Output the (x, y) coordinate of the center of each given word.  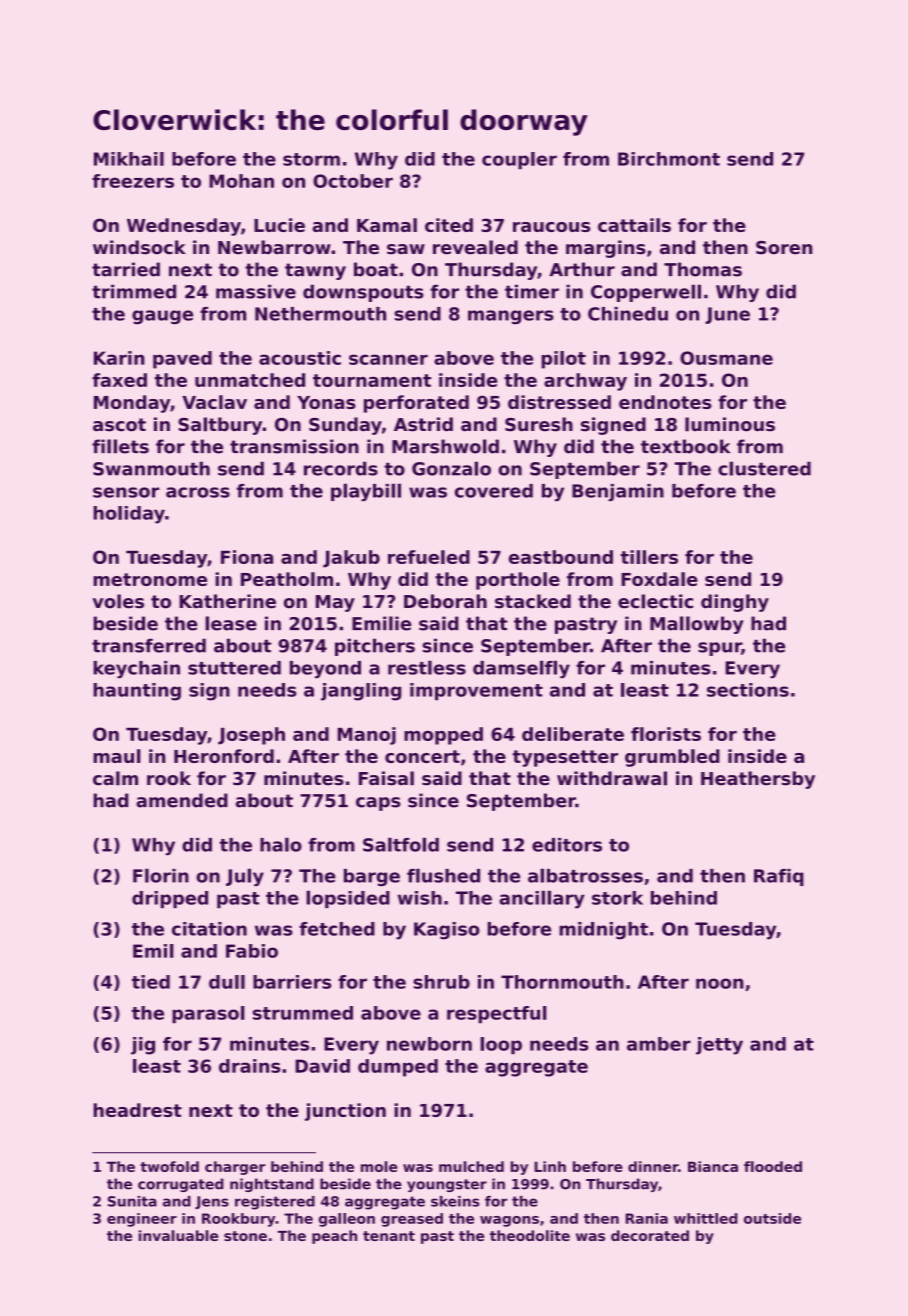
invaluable (178, 1235)
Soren (784, 248)
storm (311, 159)
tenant (389, 1236)
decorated (650, 1235)
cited (449, 225)
